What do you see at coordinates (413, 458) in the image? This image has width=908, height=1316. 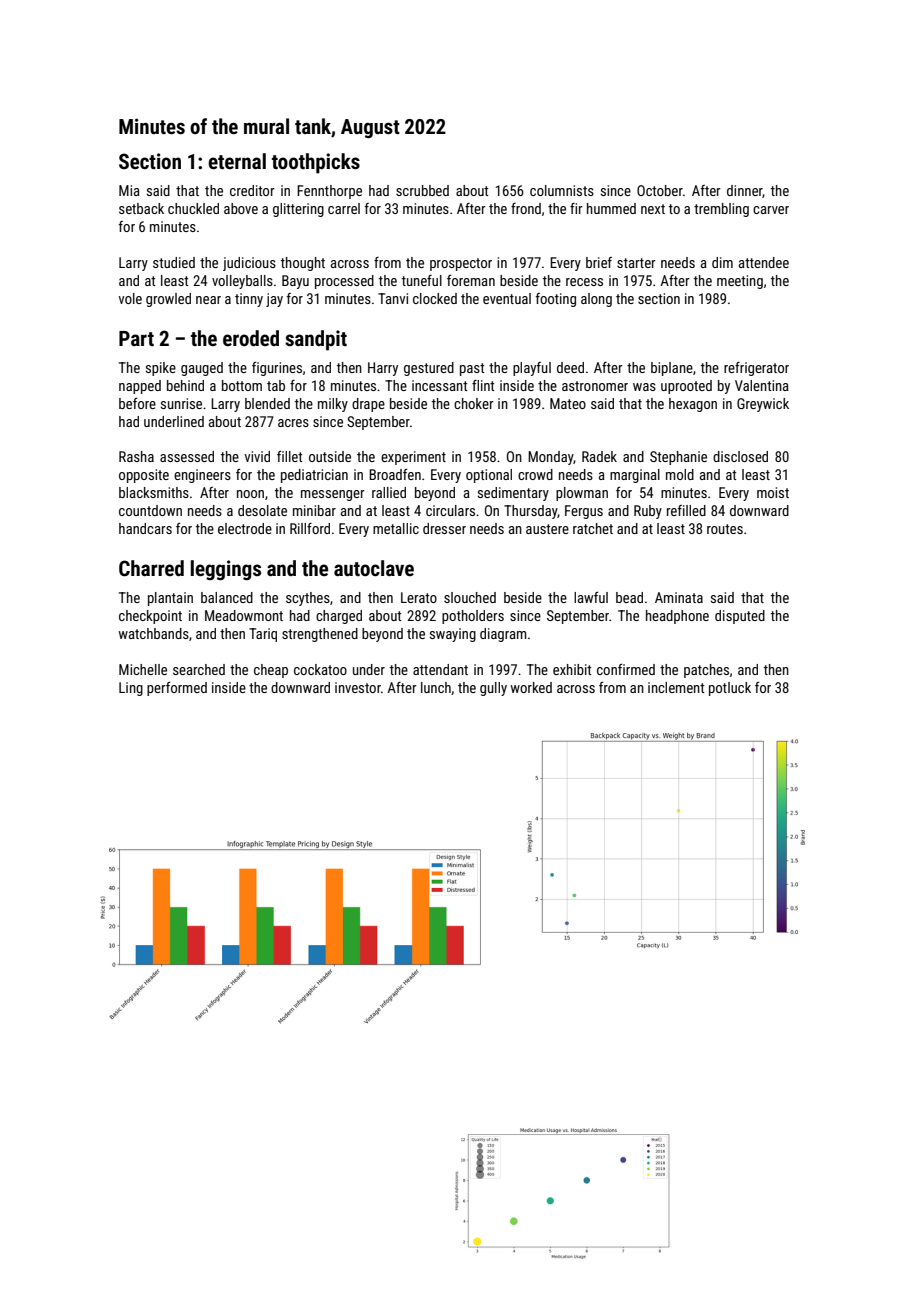 I see `experiment` at bounding box center [413, 458].
